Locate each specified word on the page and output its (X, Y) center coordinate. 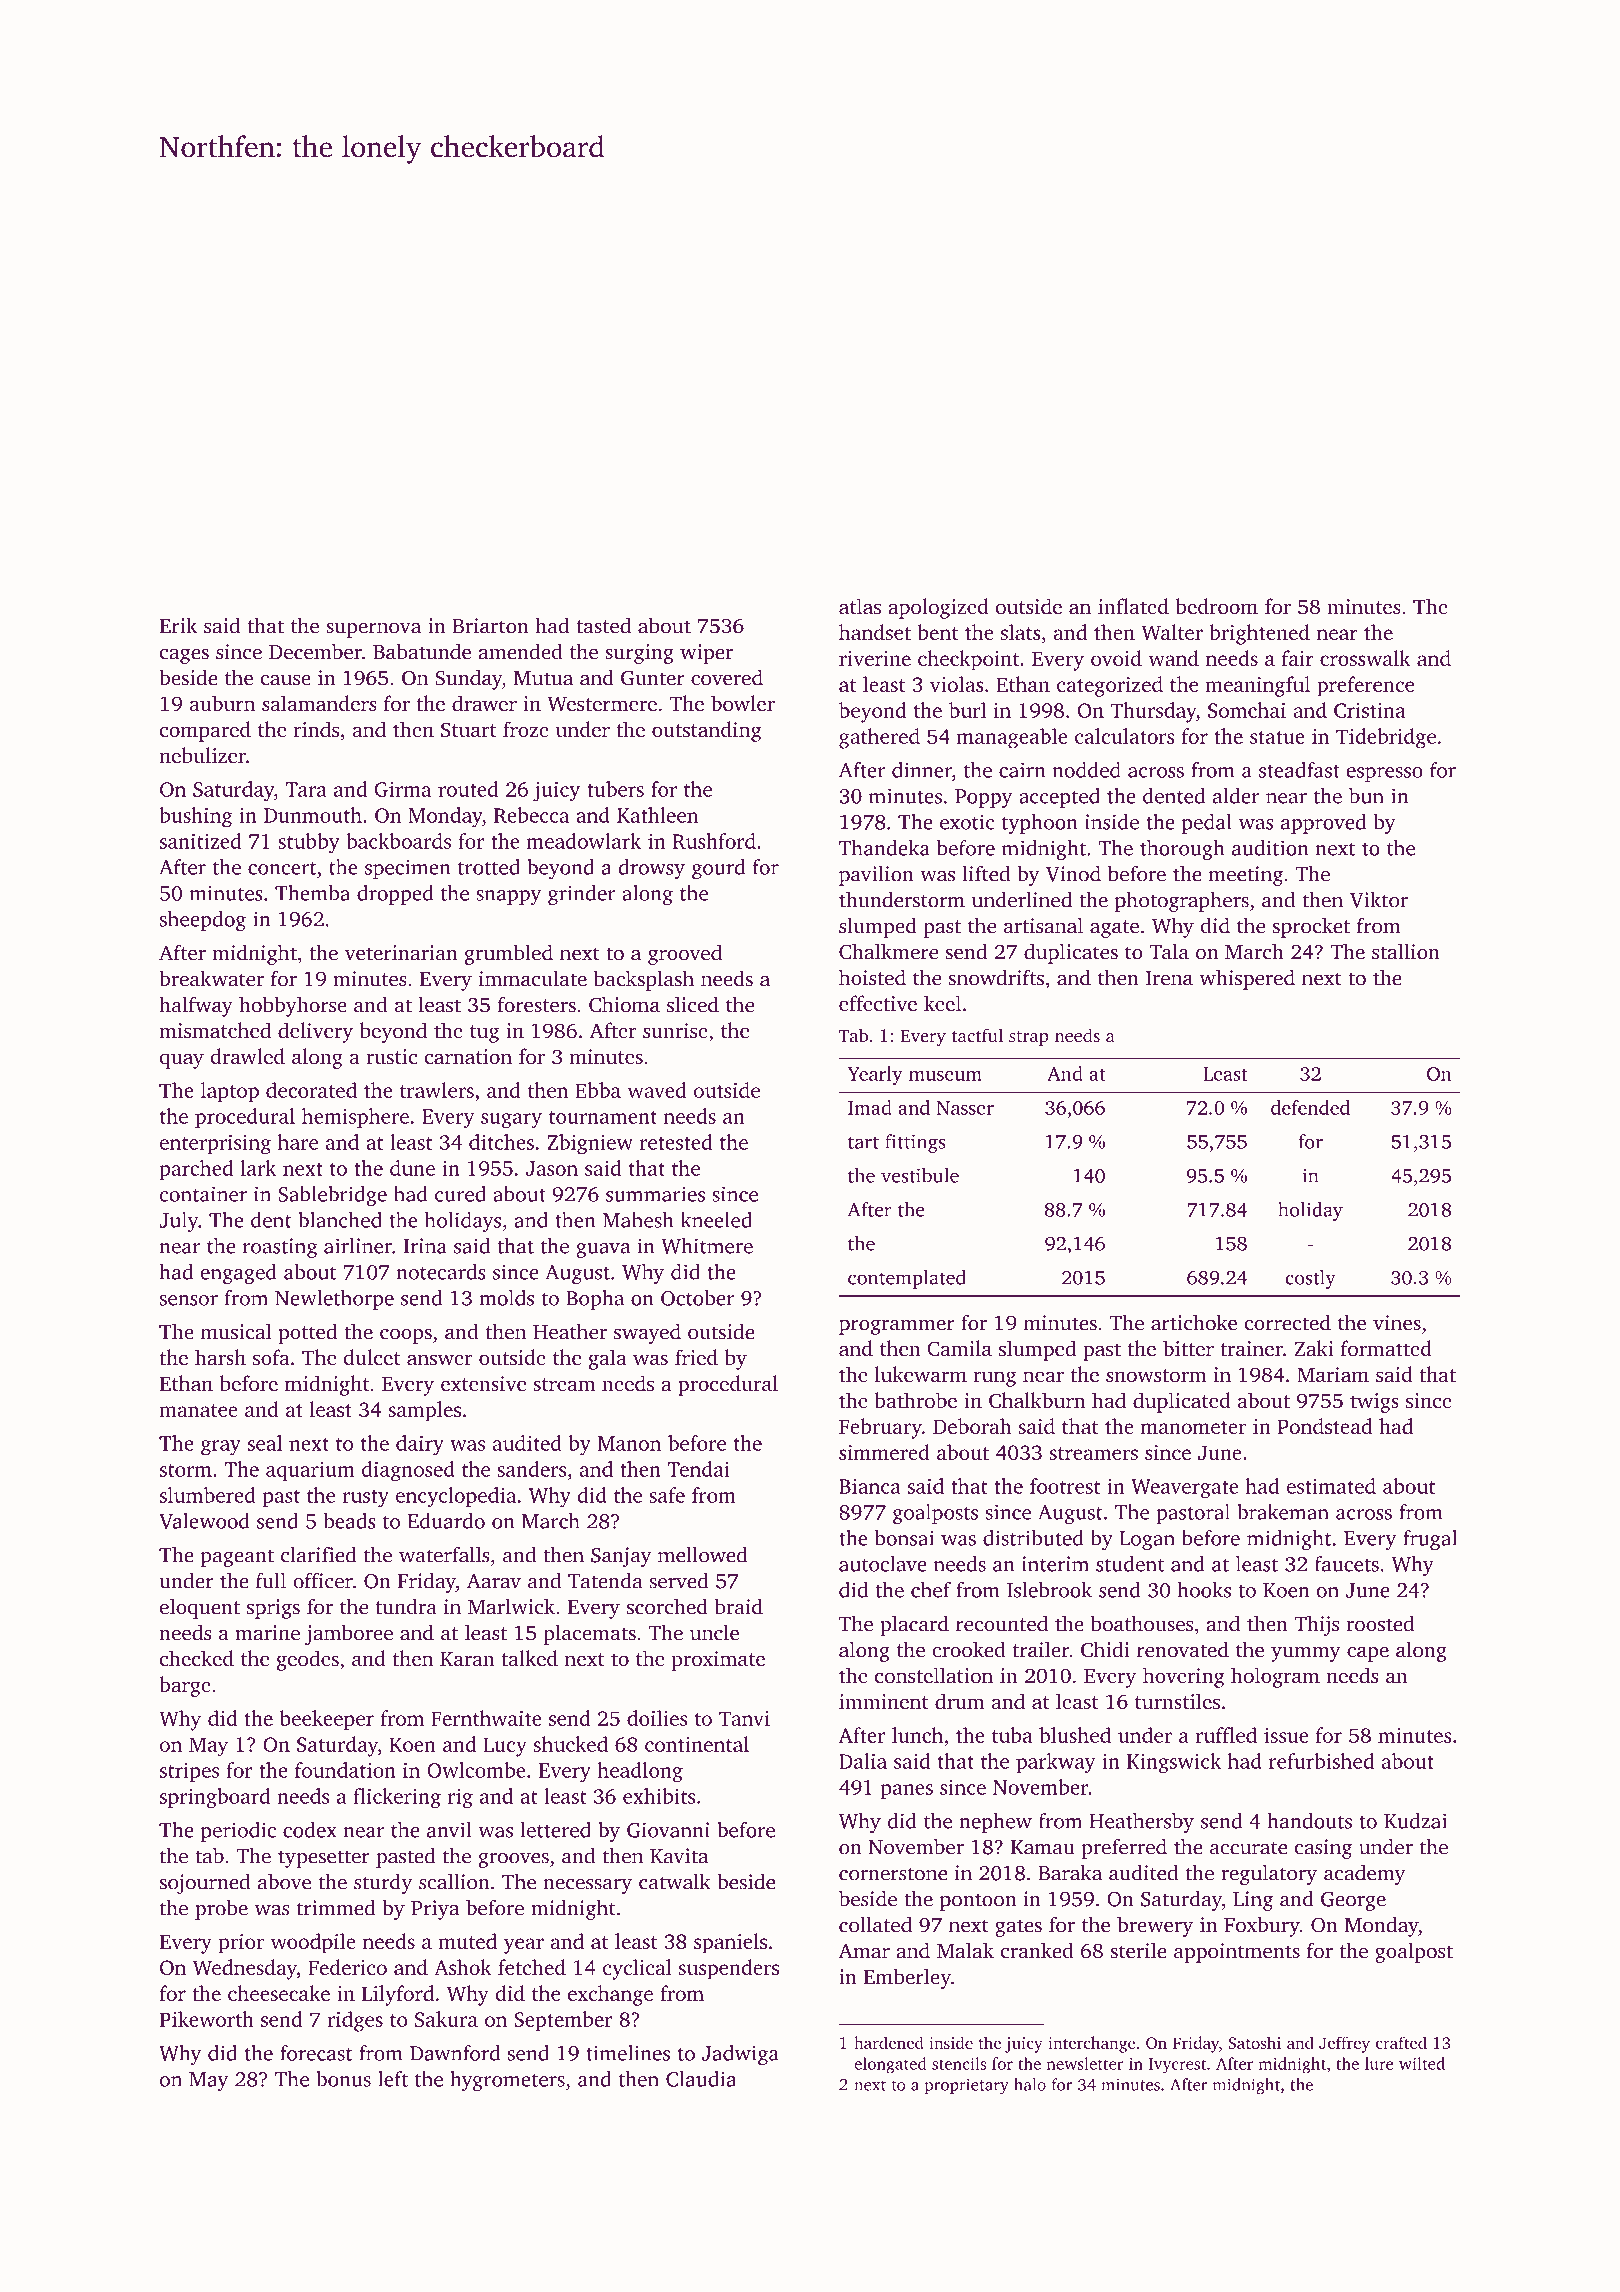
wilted (1422, 2063)
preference (1365, 686)
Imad (870, 1107)
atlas (860, 606)
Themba (312, 893)
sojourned (205, 1883)
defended (1310, 1107)
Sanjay (621, 1557)
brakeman (1283, 1512)
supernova (373, 630)
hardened (889, 2042)
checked (197, 1658)
